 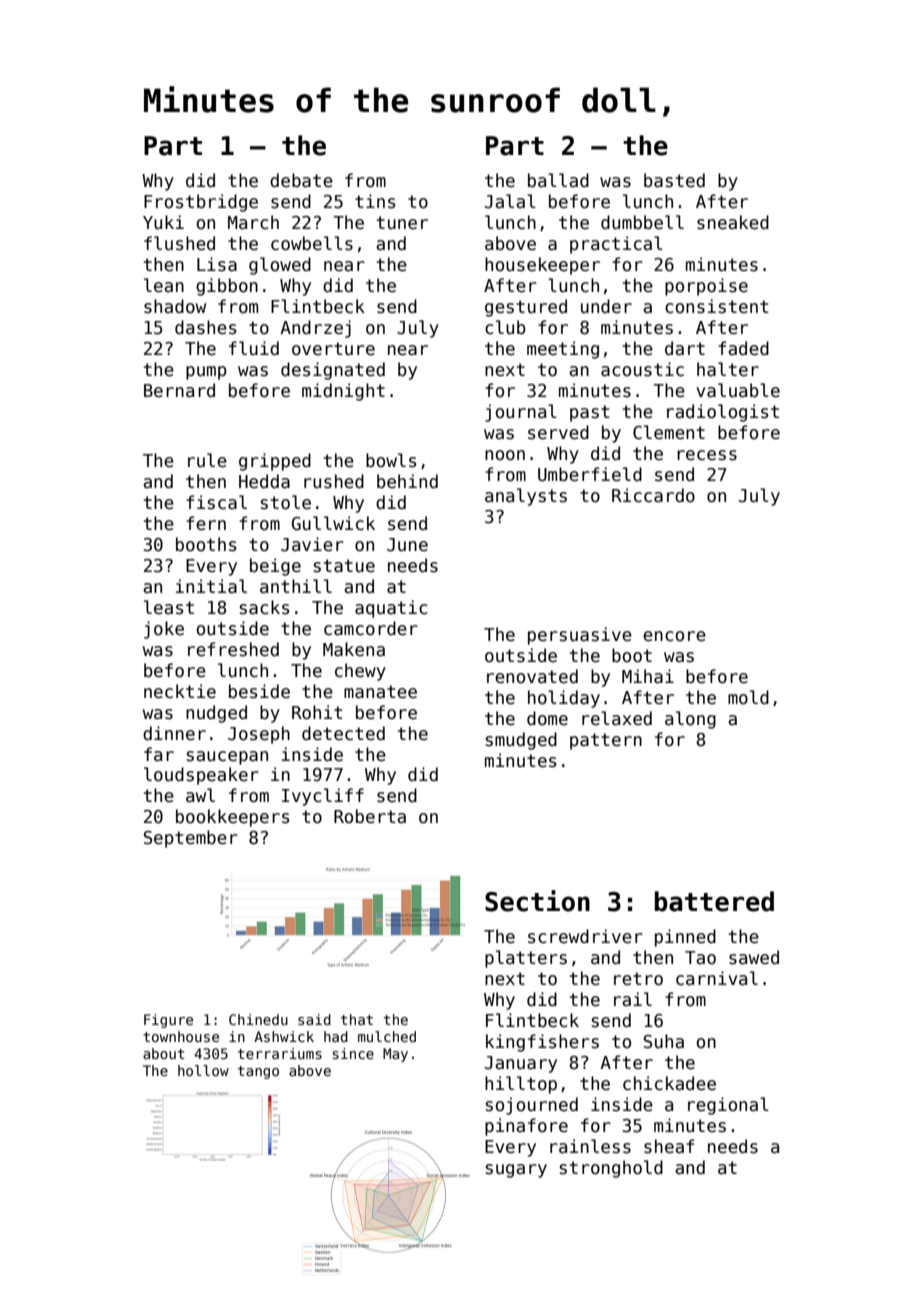 What do you see at coordinates (206, 373) in the document?
I see `pump` at bounding box center [206, 373].
